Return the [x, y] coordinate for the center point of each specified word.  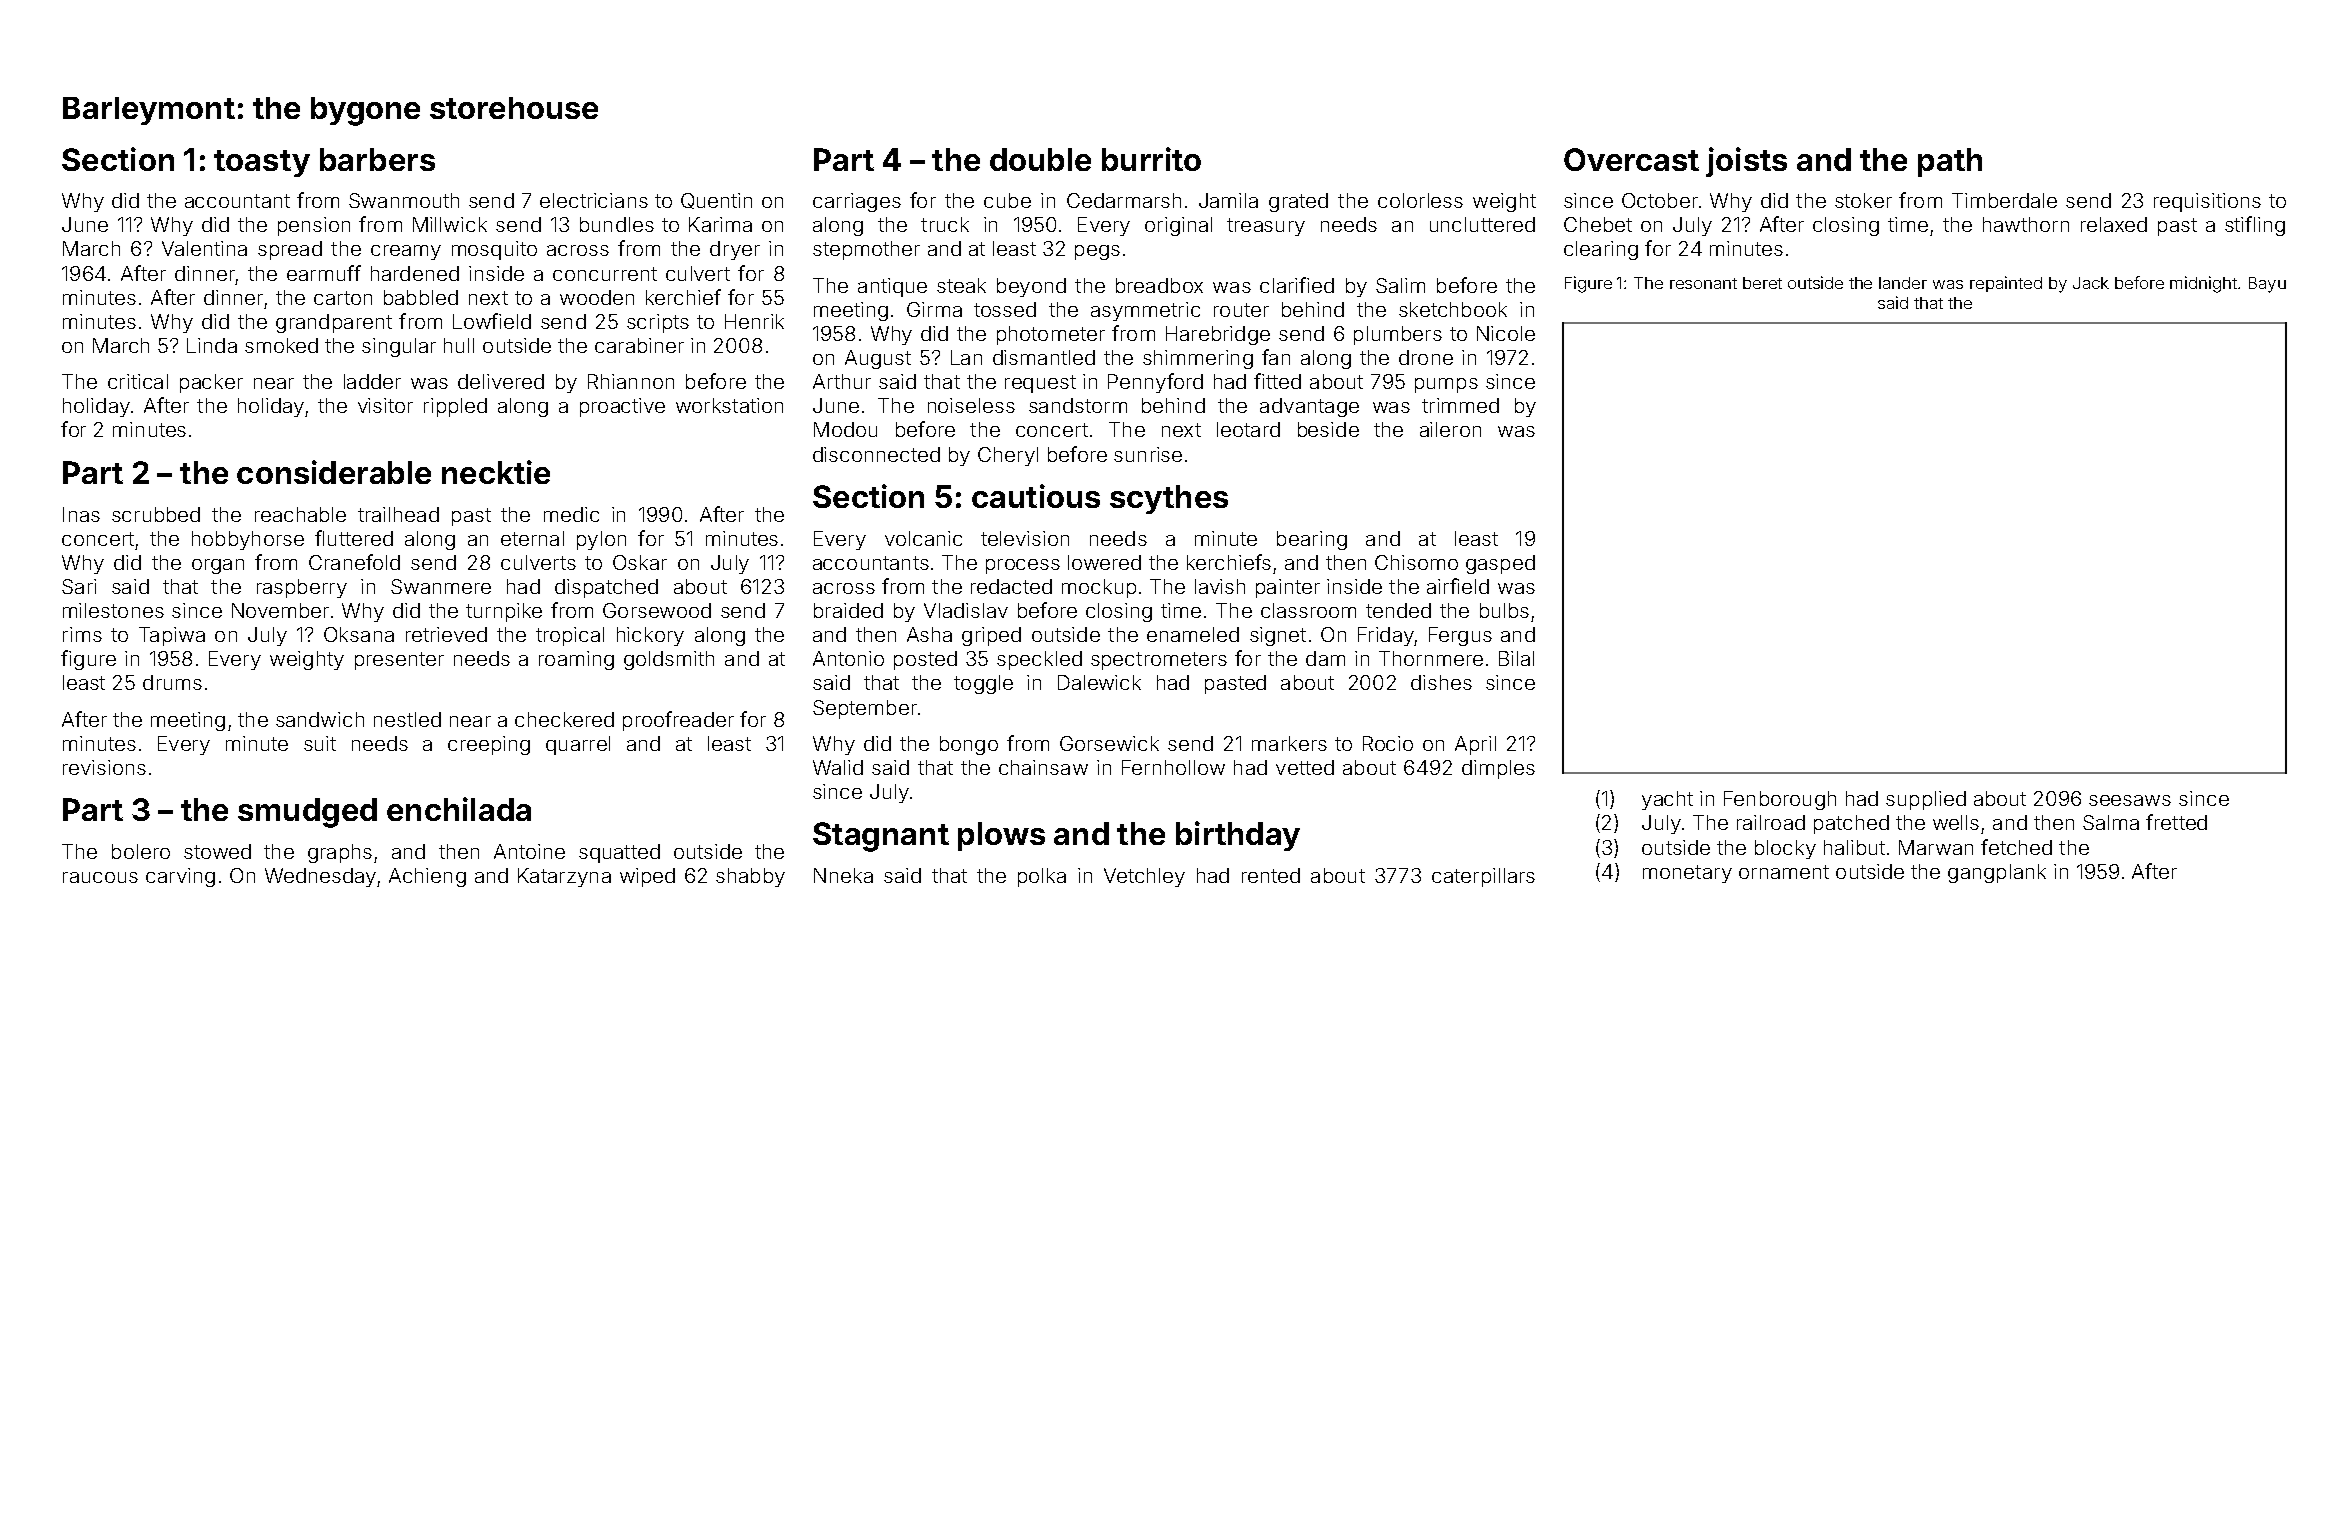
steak [961, 285]
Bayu [2267, 285]
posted [925, 660]
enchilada [459, 809]
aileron [1450, 429]
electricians [594, 200]
